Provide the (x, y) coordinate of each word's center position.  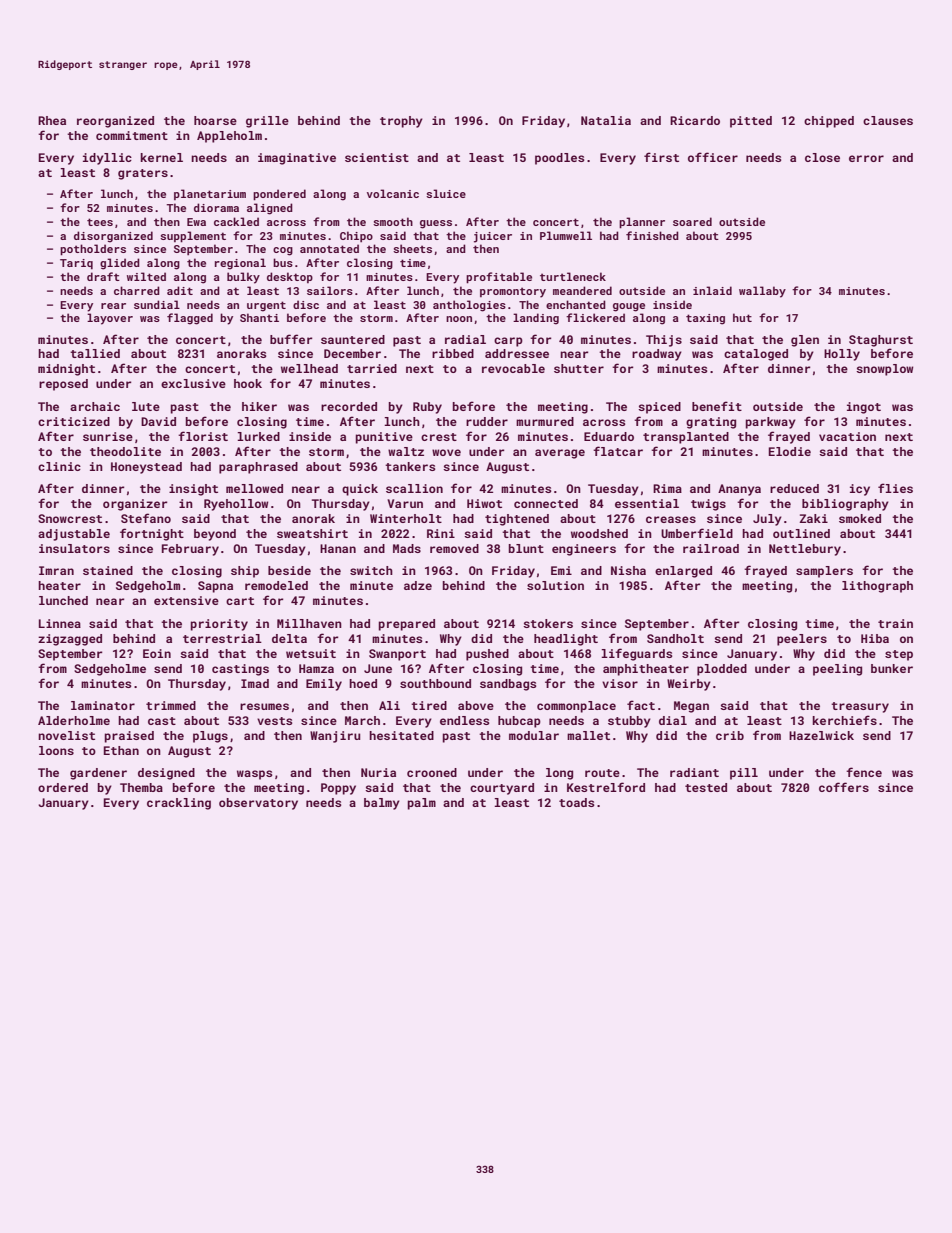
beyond (215, 535)
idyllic (107, 159)
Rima (667, 488)
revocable (513, 368)
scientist (377, 157)
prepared (407, 625)
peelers (802, 640)
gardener (98, 774)
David (158, 421)
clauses (888, 120)
